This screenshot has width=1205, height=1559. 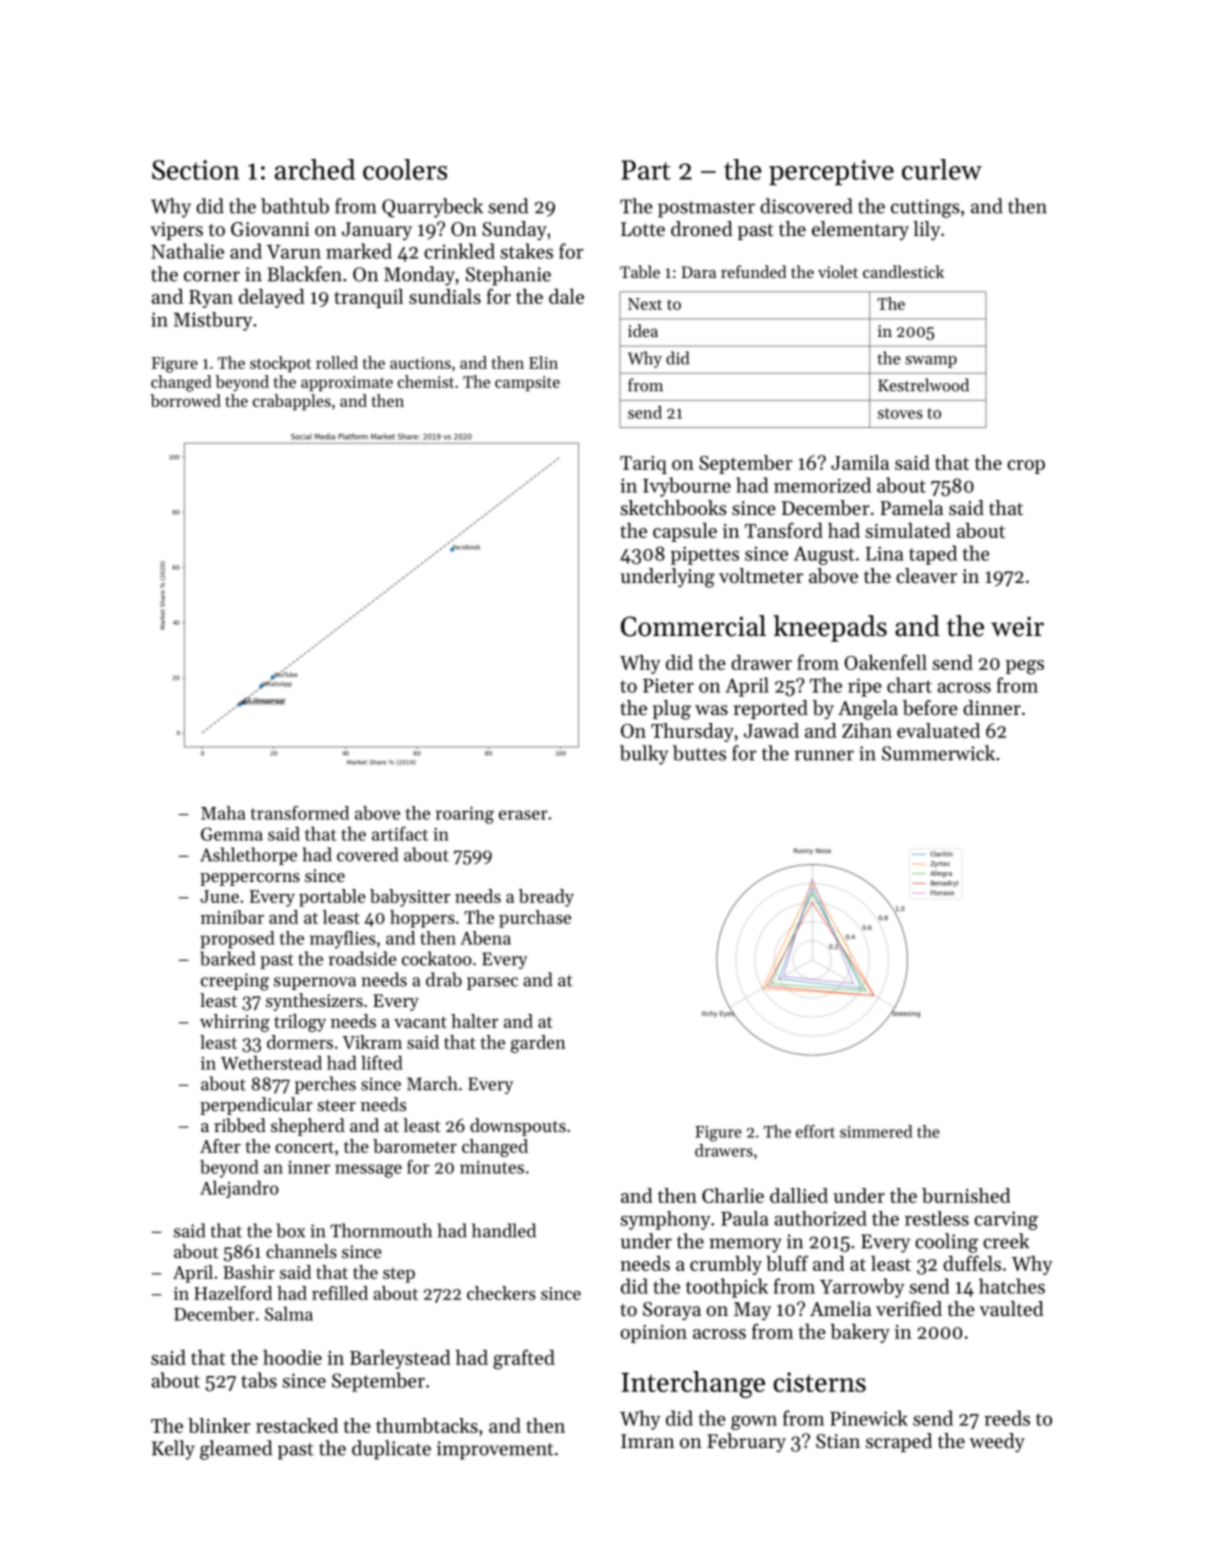 I want to click on crabapples, so click(x=292, y=402).
